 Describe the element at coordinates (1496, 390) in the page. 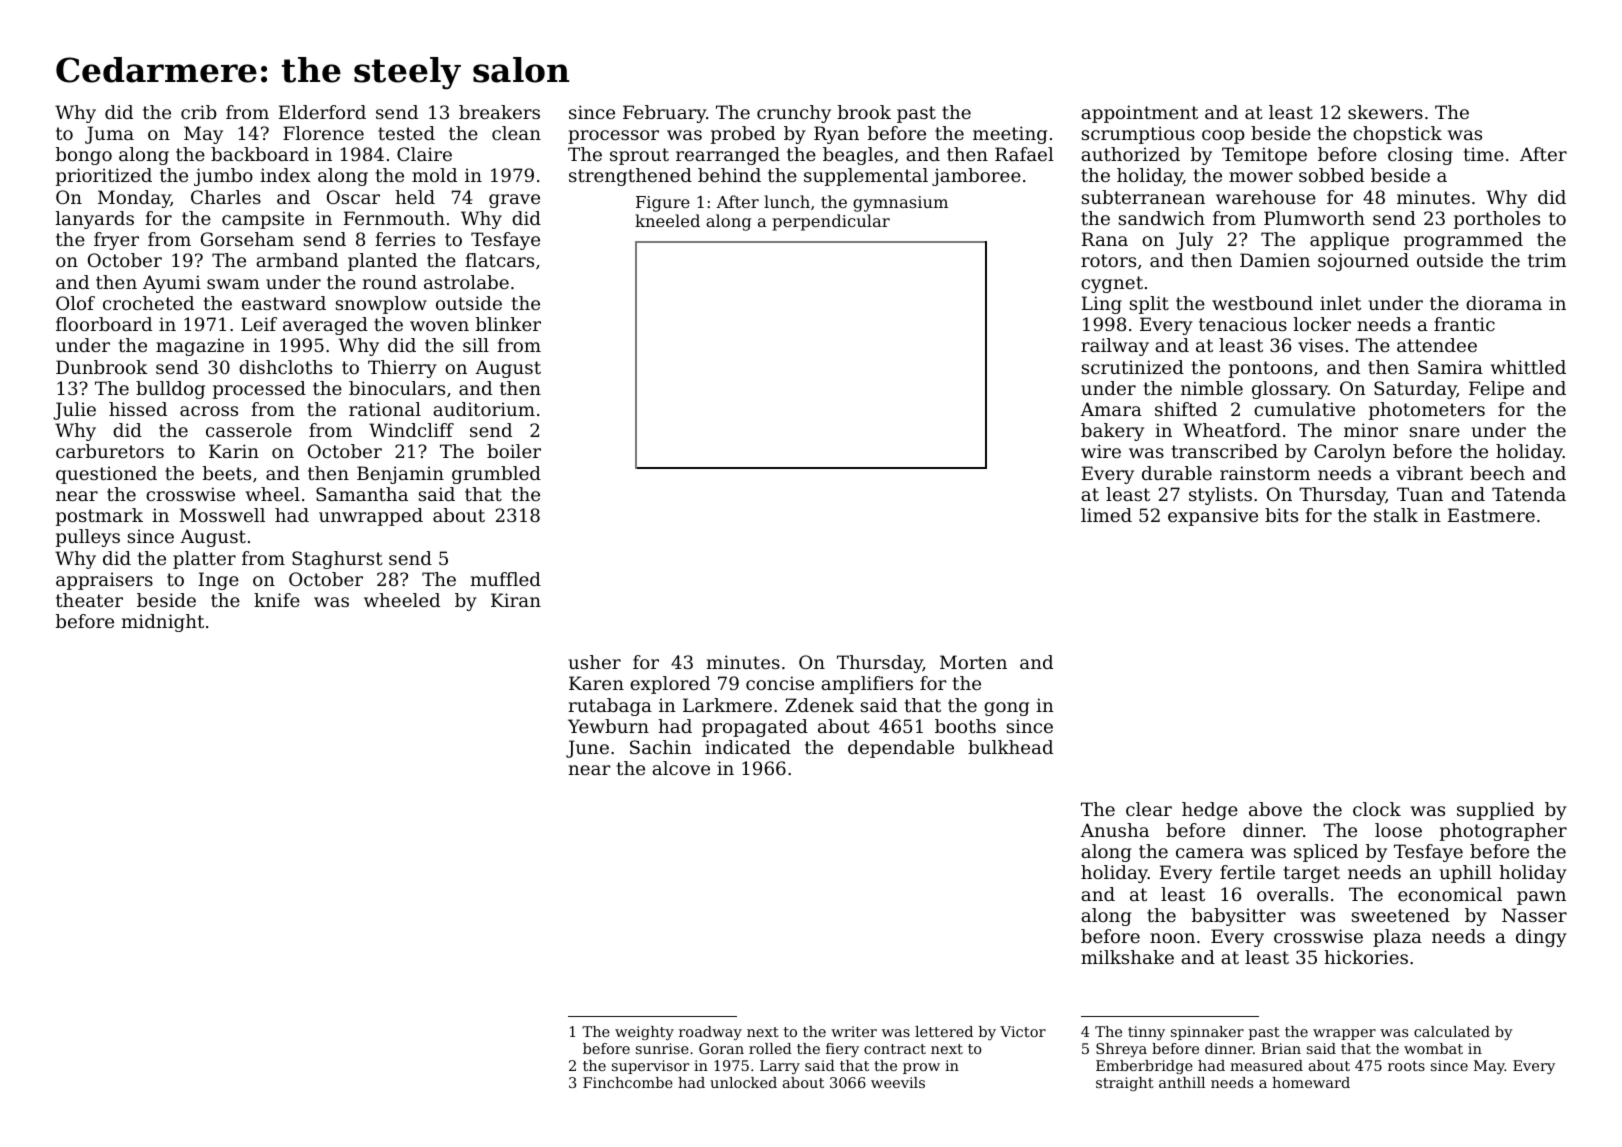

I see `Felipe` at that location.
